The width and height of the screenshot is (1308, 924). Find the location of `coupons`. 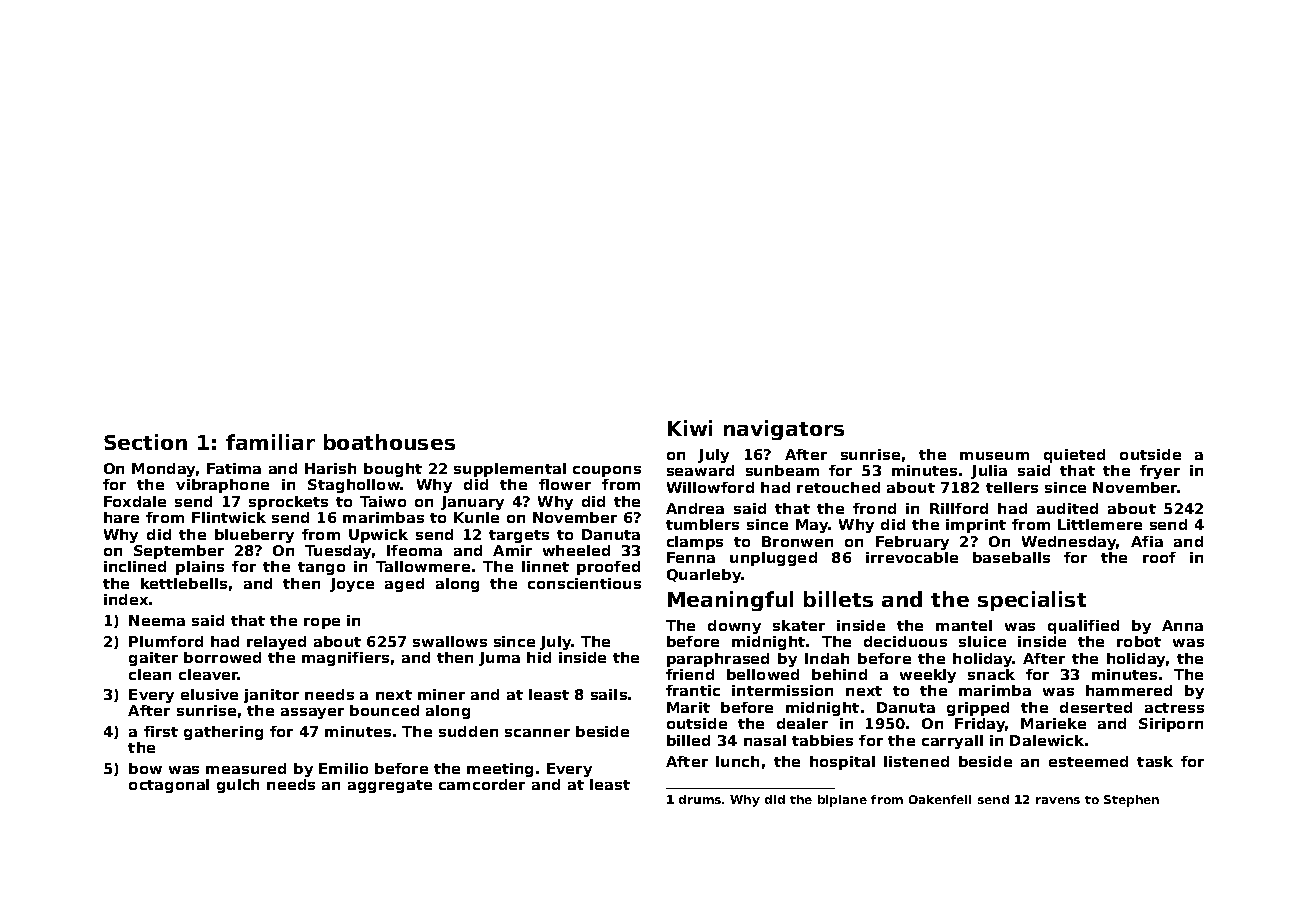

coupons is located at coordinates (607, 471).
